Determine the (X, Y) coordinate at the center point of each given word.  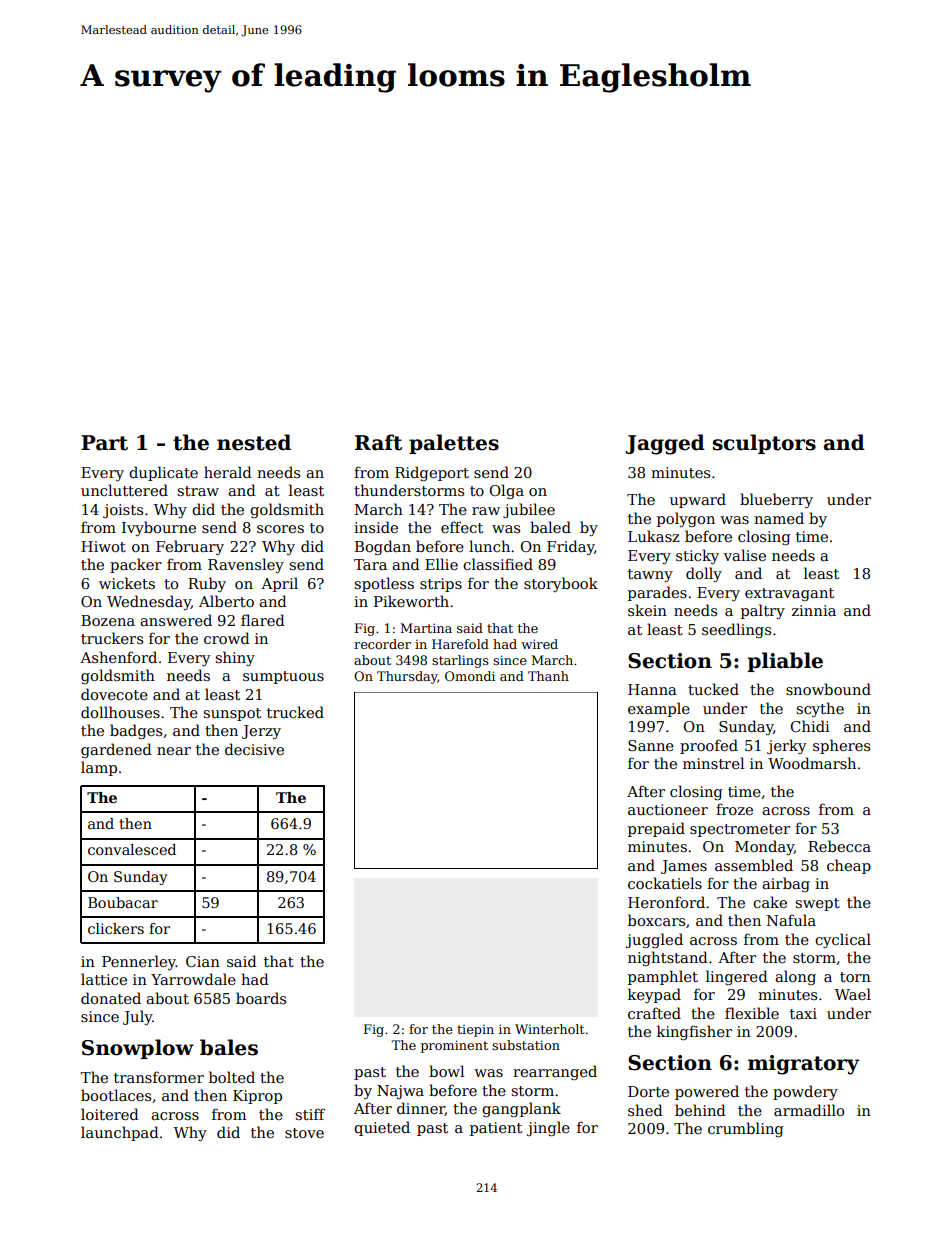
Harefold (460, 644)
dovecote (114, 694)
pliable (785, 662)
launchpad (120, 1133)
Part (104, 443)
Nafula (791, 920)
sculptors (764, 444)
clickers (116, 928)
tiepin (475, 1031)
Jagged (665, 444)
